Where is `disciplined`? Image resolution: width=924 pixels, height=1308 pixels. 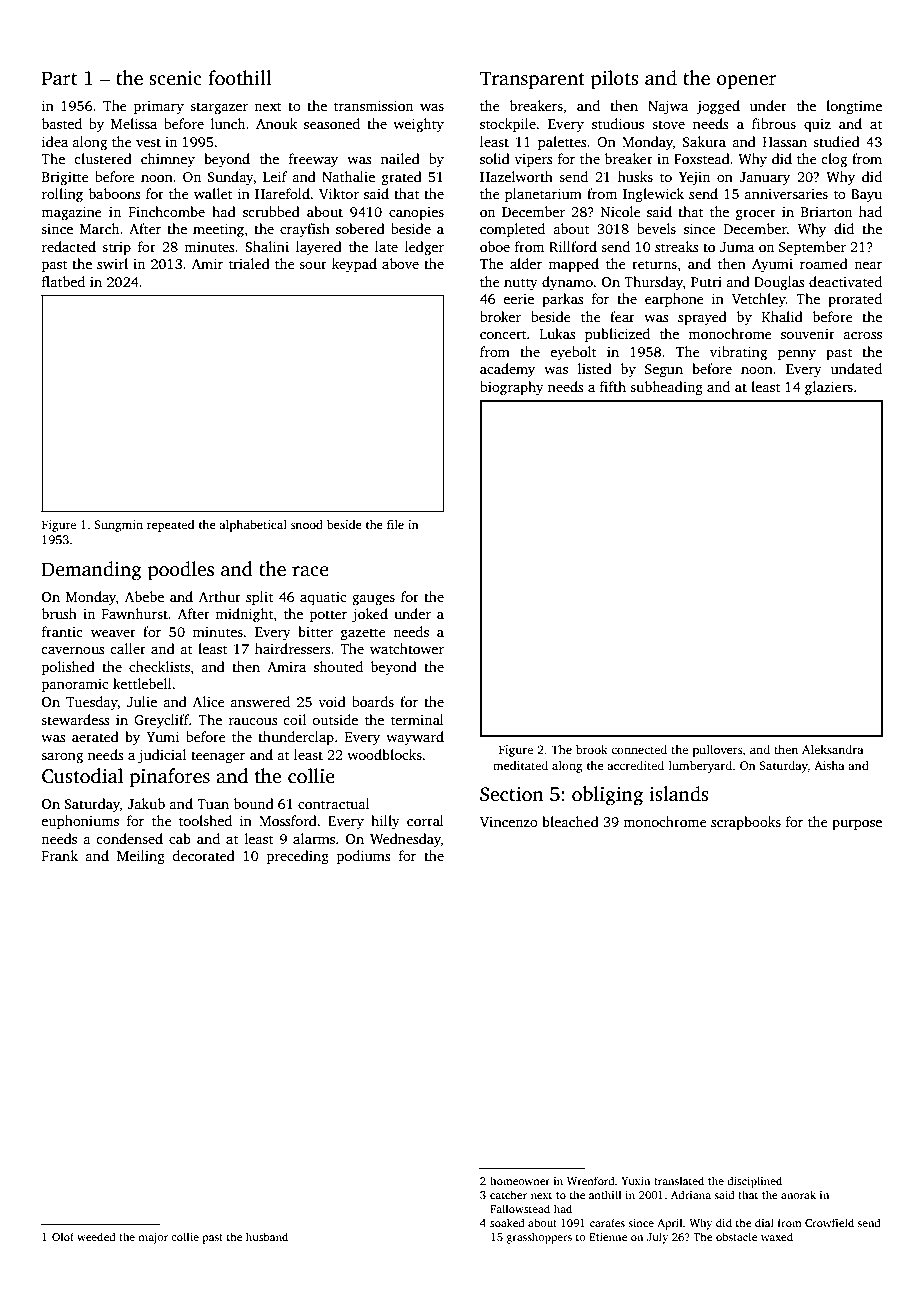
disciplined is located at coordinates (754, 1182).
